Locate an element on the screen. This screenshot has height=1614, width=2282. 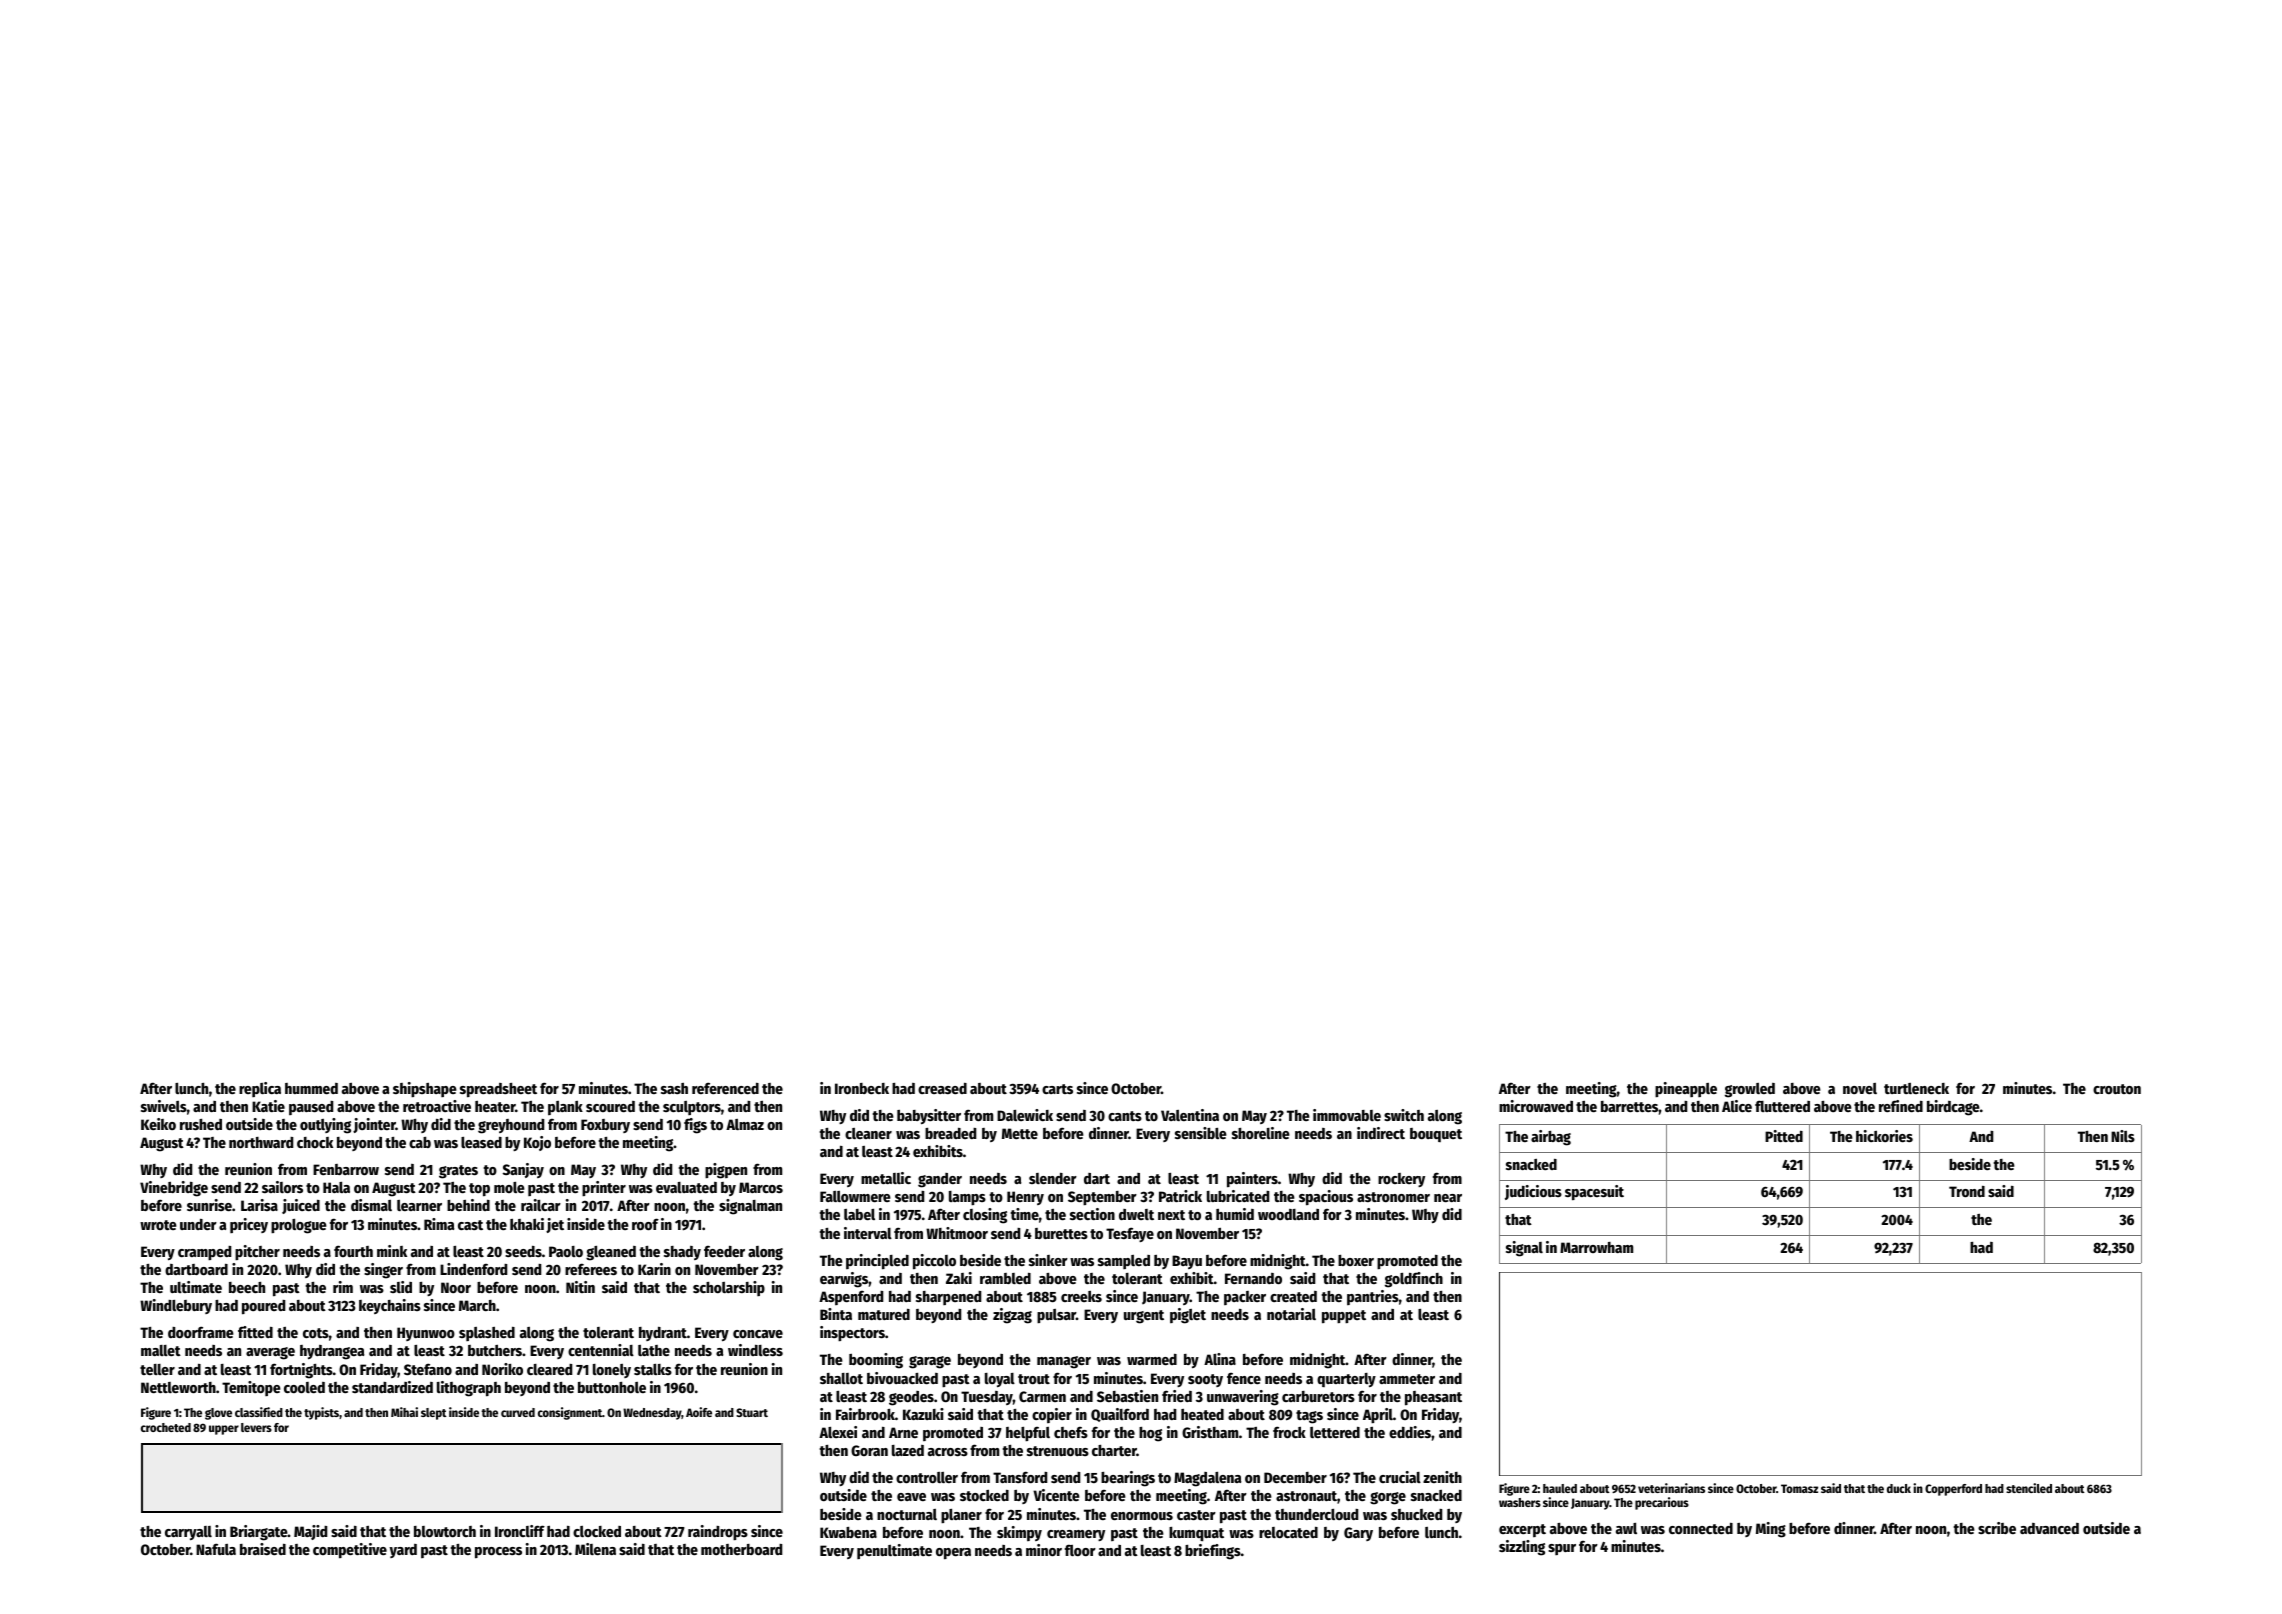
glove is located at coordinates (218, 1414).
